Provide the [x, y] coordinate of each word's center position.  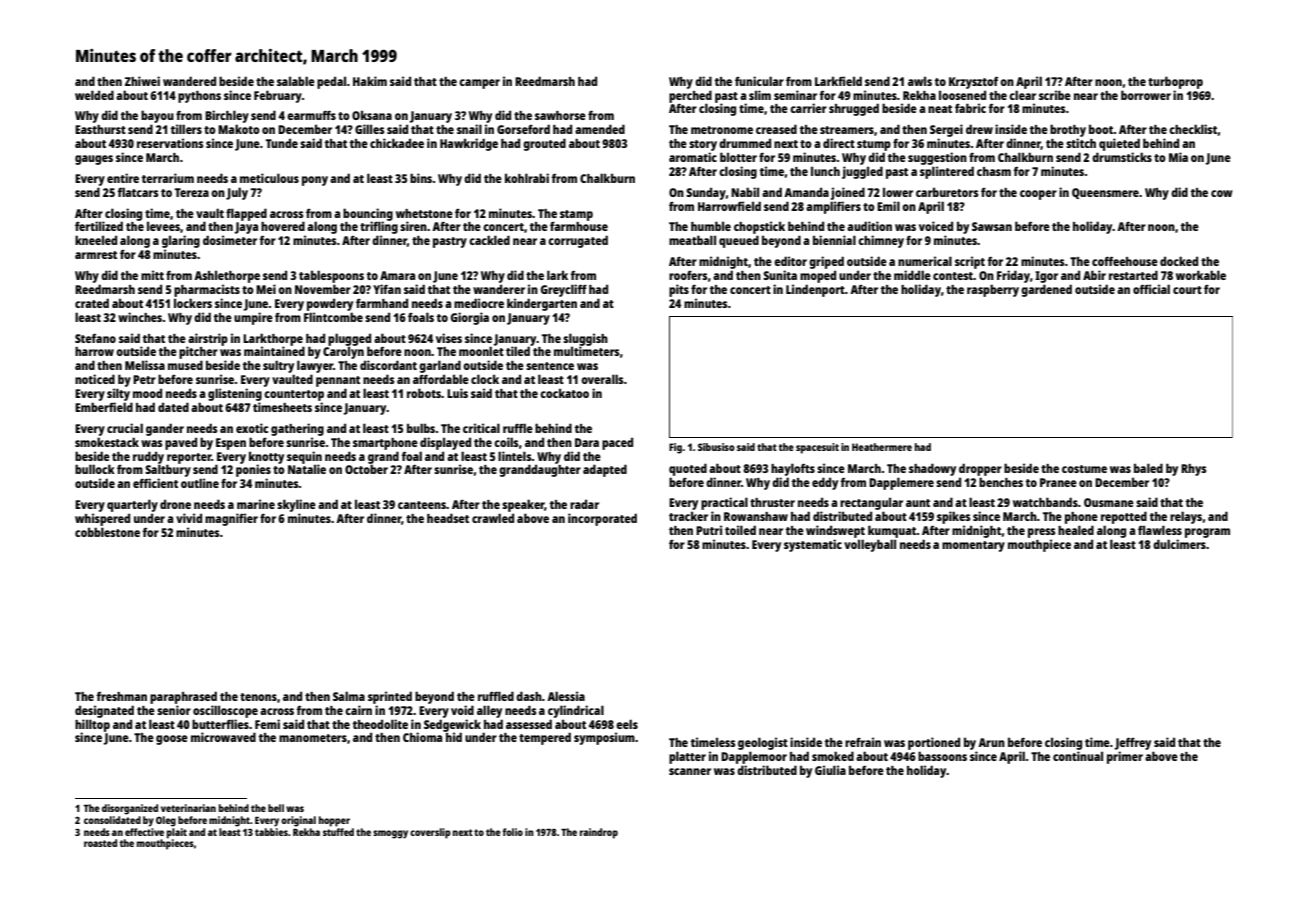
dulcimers [1179, 544]
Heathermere [882, 447]
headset [448, 518]
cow [1222, 193]
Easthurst [100, 129]
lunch [825, 171]
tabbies [271, 832]
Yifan [387, 289]
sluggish [585, 339]
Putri [709, 530]
